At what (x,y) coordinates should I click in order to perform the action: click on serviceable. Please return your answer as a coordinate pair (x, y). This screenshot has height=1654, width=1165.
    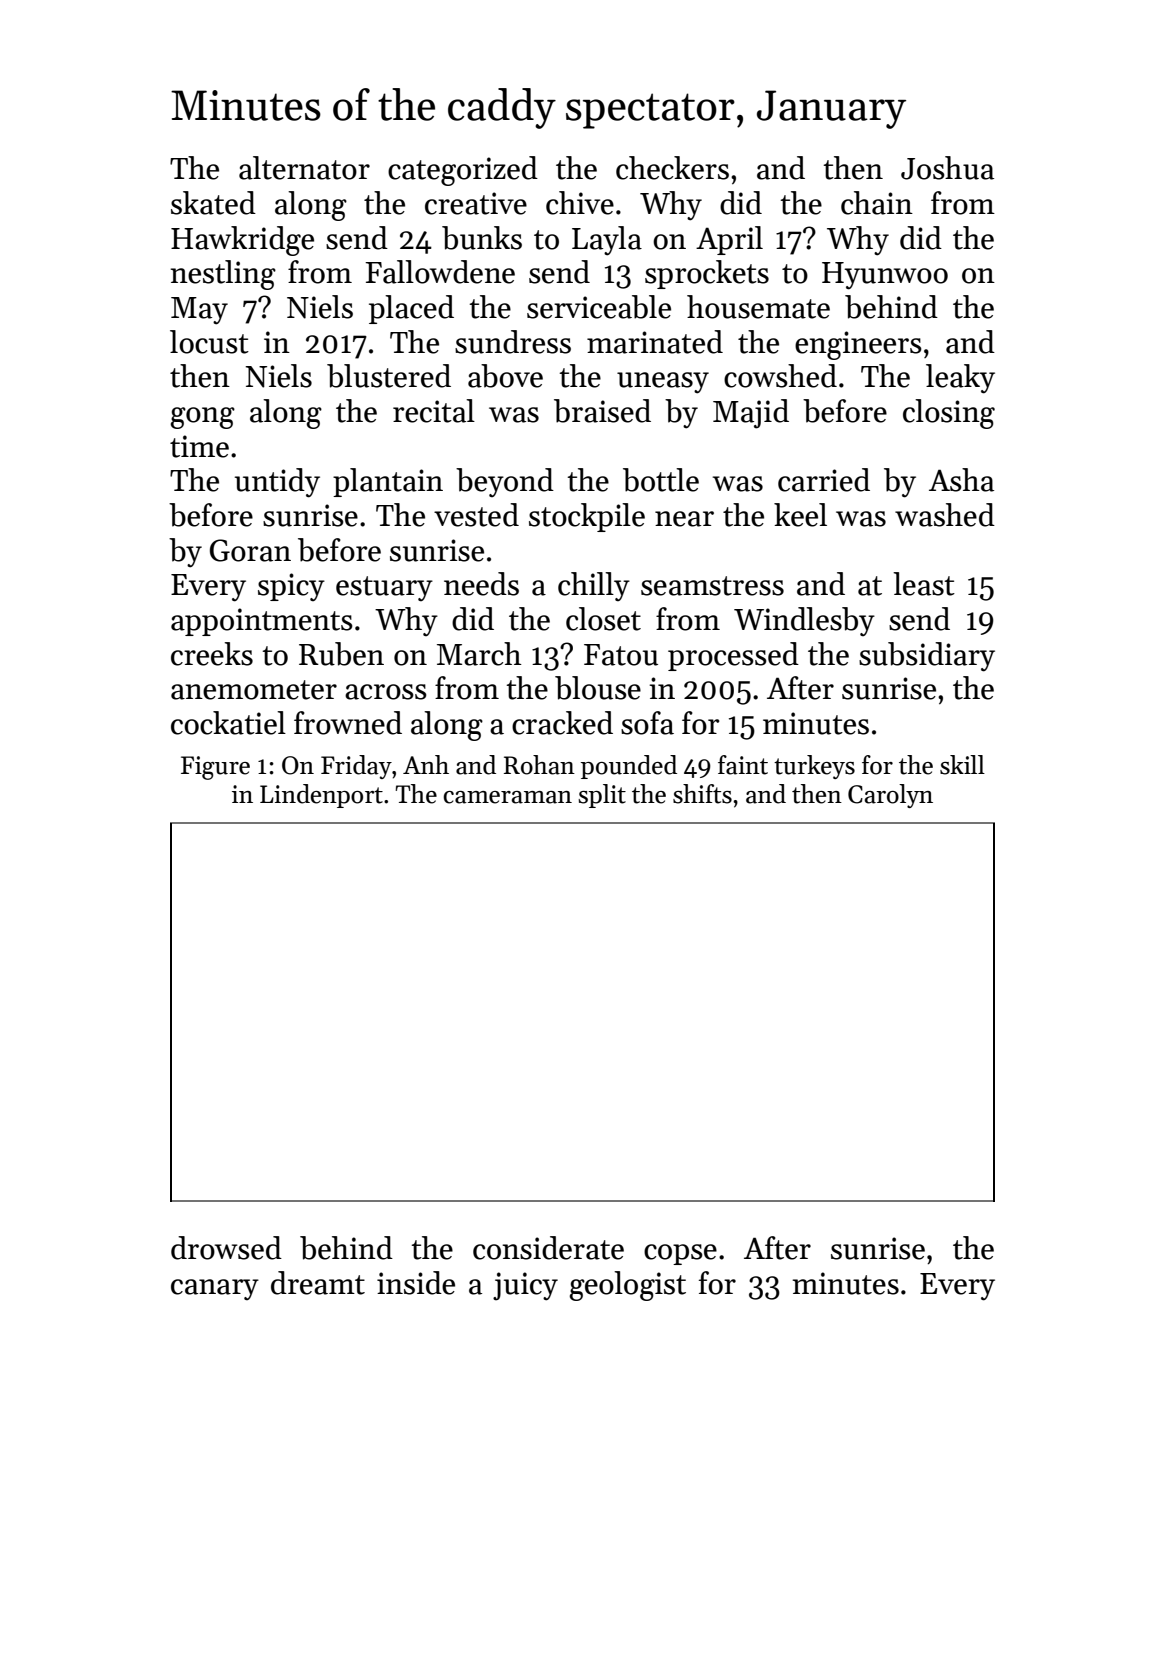
    Looking at the image, I should click on (599, 307).
